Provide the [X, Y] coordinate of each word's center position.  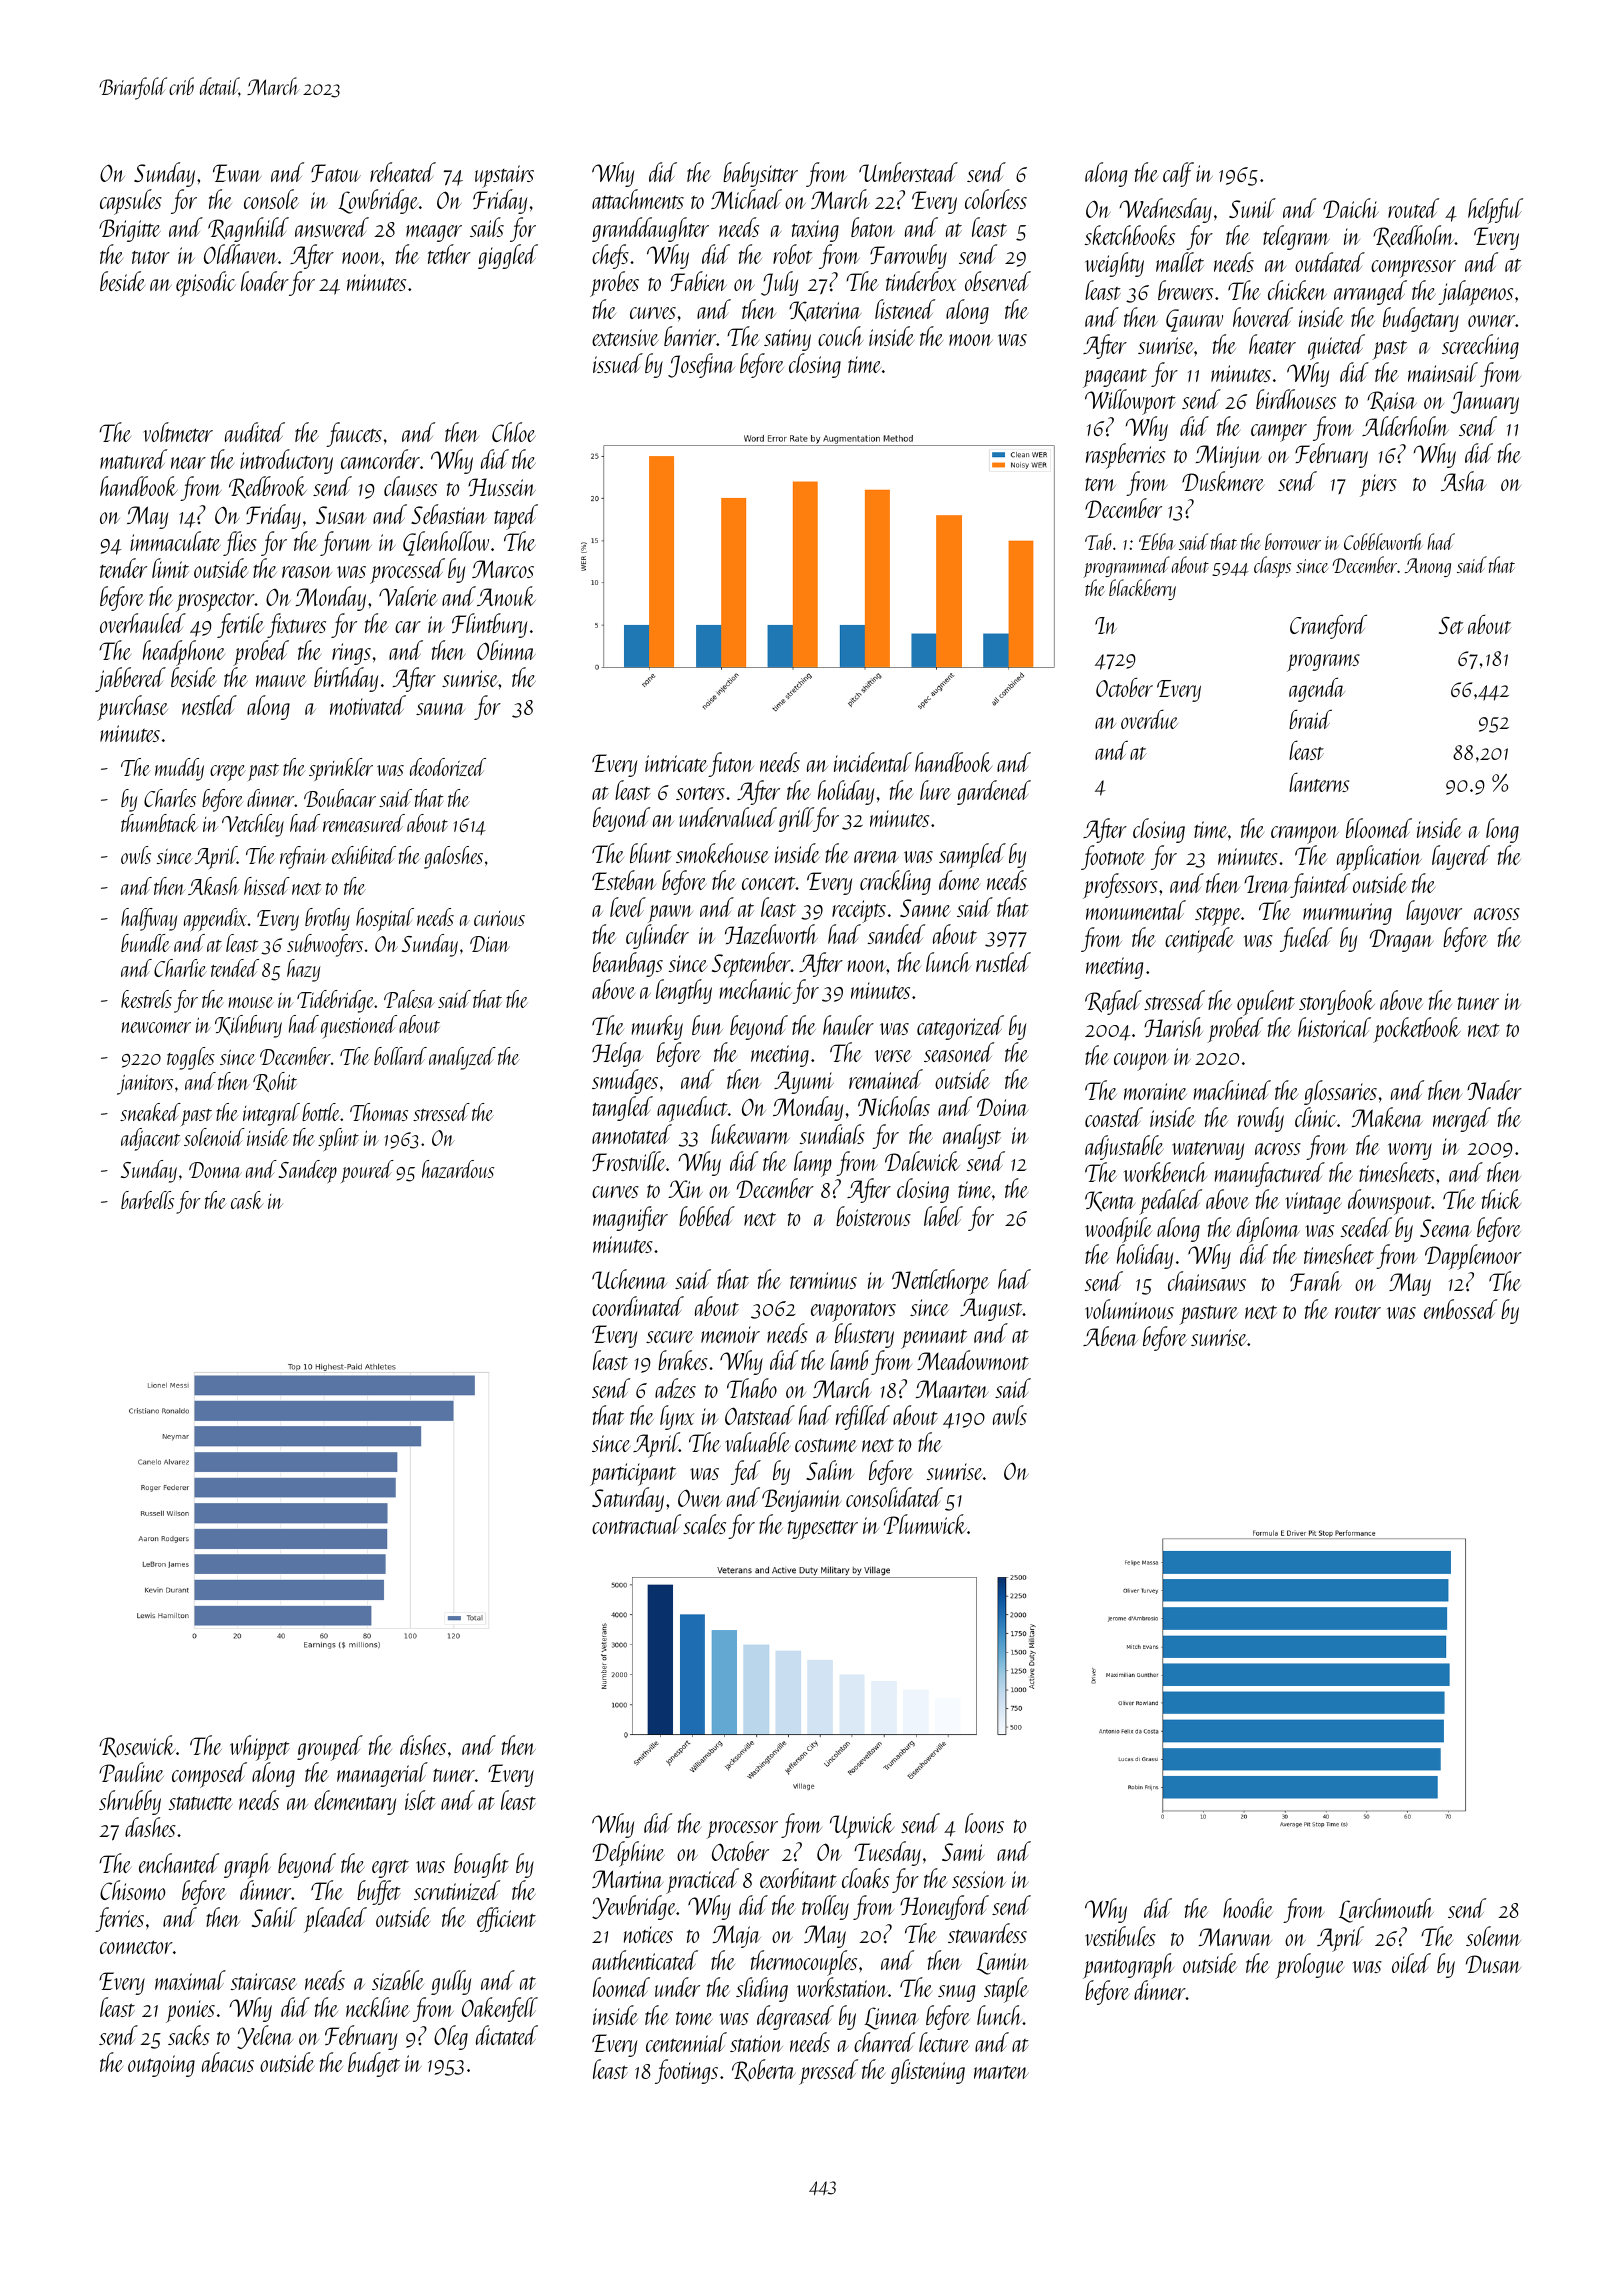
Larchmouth [1386, 1910]
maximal [190, 1980]
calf [1178, 174]
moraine [1155, 1091]
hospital [385, 919]
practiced [702, 1881]
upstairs [504, 176]
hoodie [1248, 1908]
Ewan [237, 173]
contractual [636, 1524]
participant [633, 1474]
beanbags [628, 964]
